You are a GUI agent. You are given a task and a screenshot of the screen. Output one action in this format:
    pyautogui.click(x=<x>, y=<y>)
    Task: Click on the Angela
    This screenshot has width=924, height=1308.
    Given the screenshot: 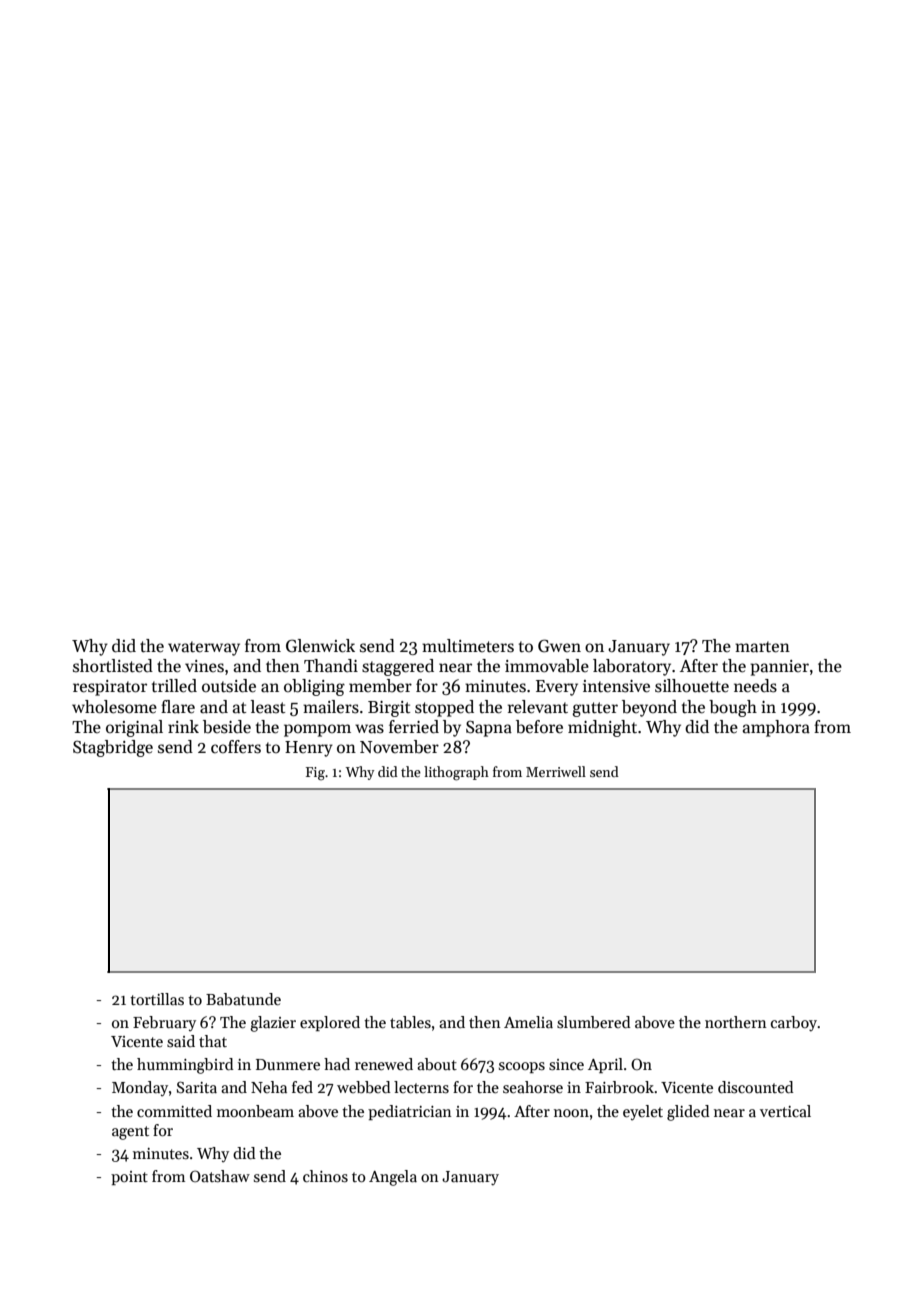 What is the action you would take?
    pyautogui.click(x=393, y=1178)
